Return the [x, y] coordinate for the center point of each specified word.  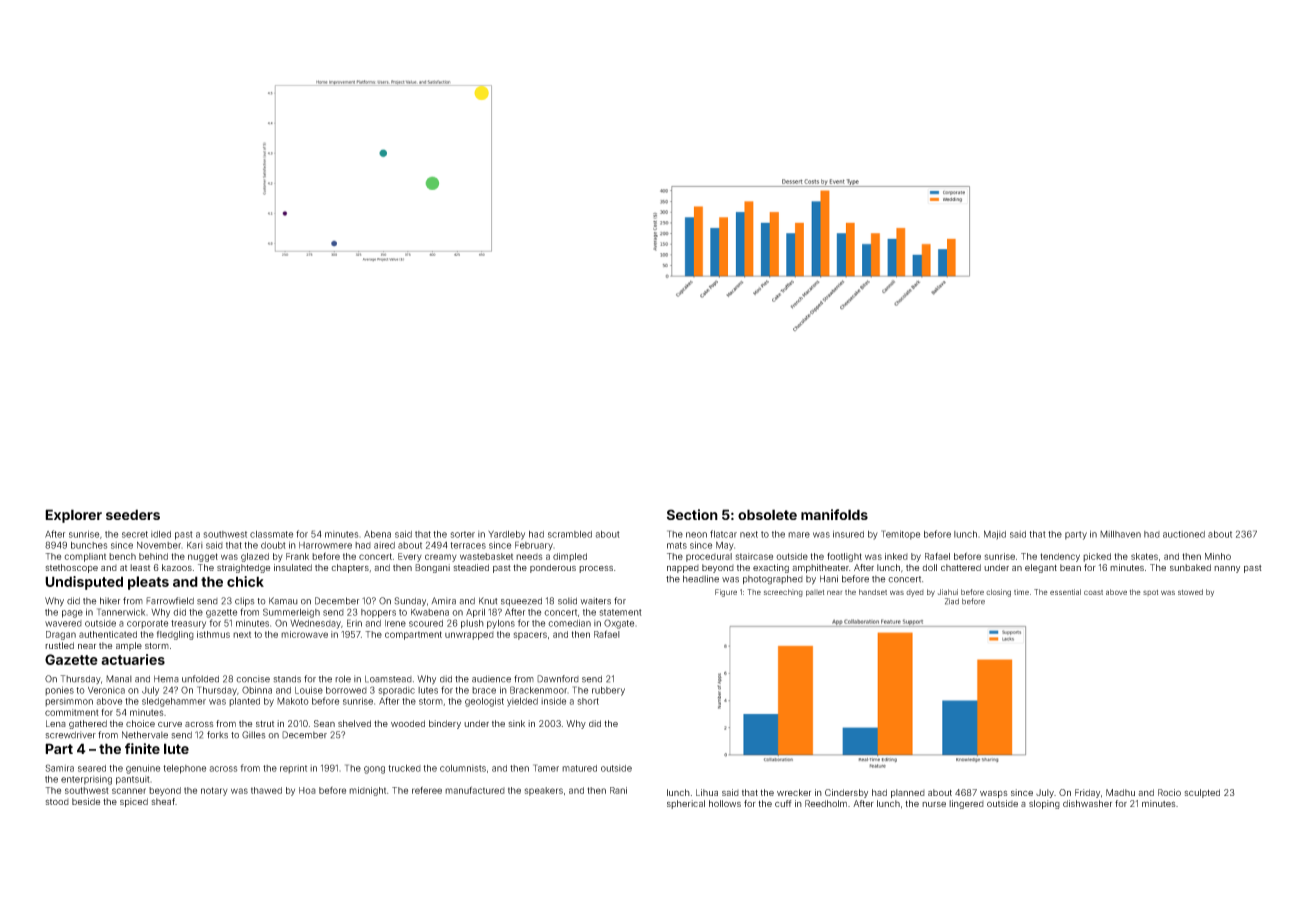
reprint [293, 769]
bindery [445, 724]
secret [135, 534]
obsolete [767, 514]
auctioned [1184, 534]
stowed [1190, 592]
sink [516, 723]
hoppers [378, 613]
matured [579, 768]
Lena [56, 723]
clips [244, 601]
